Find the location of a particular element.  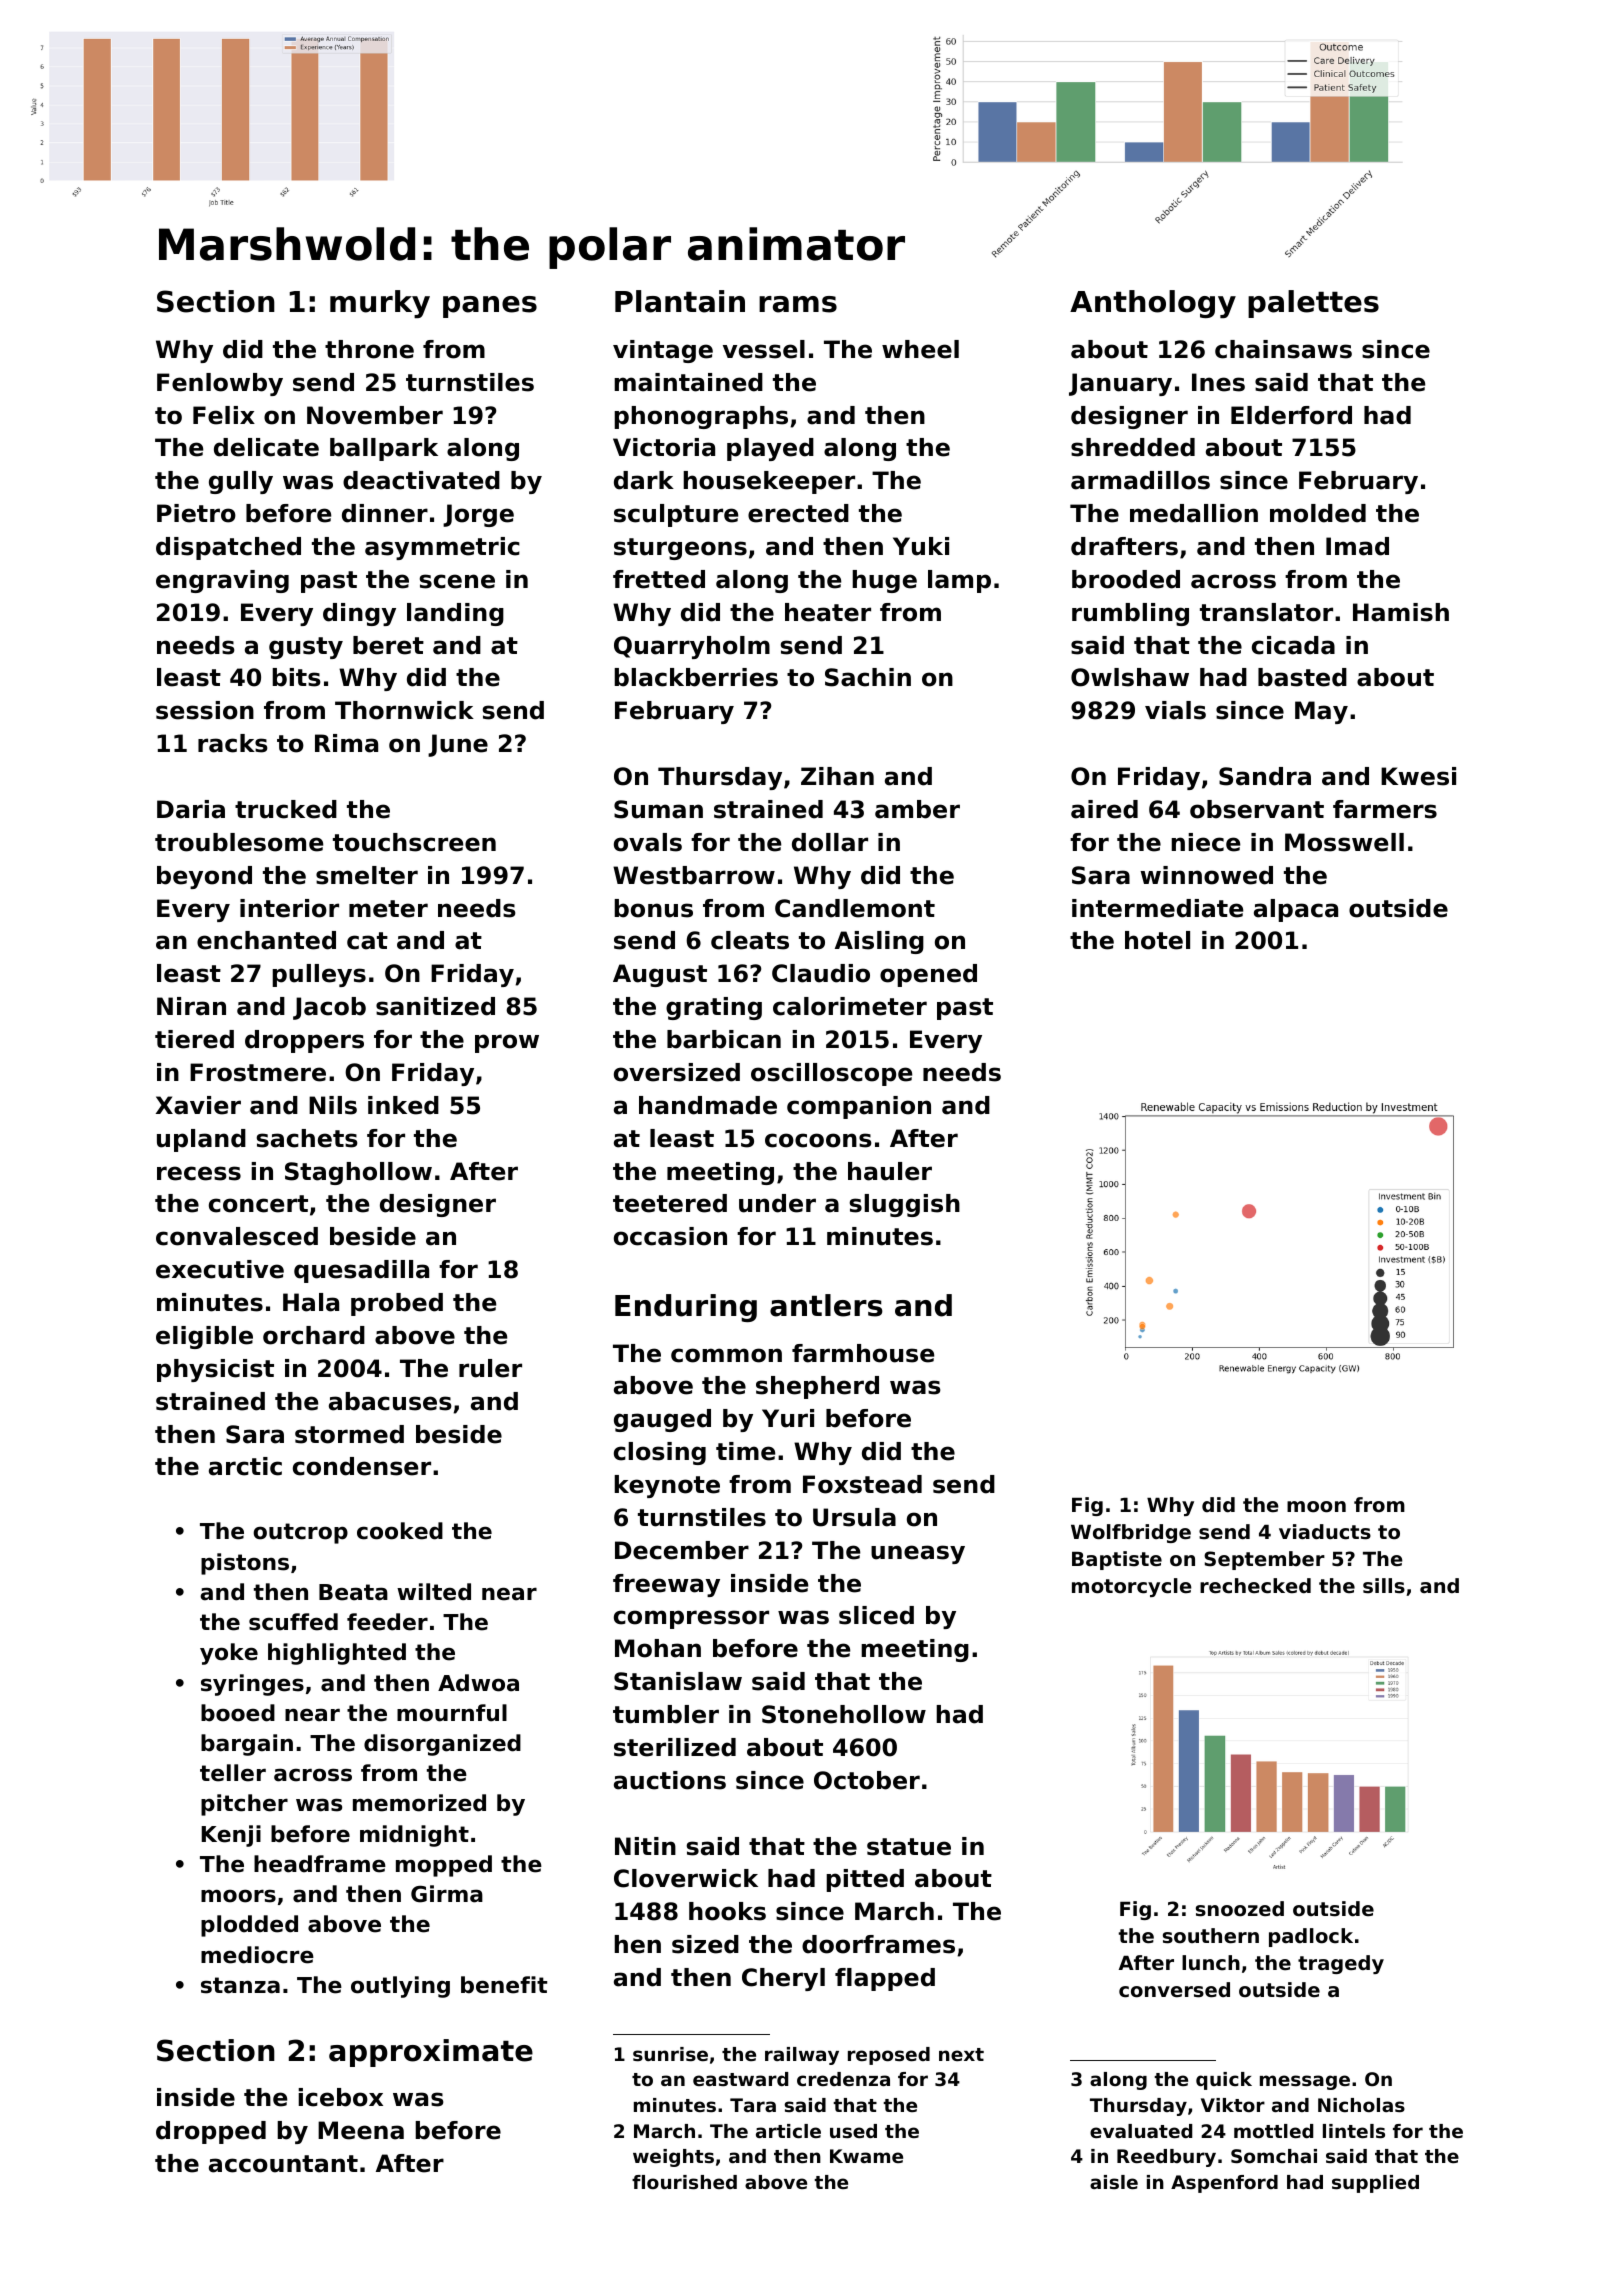

cocoons is located at coordinates (818, 1140).
